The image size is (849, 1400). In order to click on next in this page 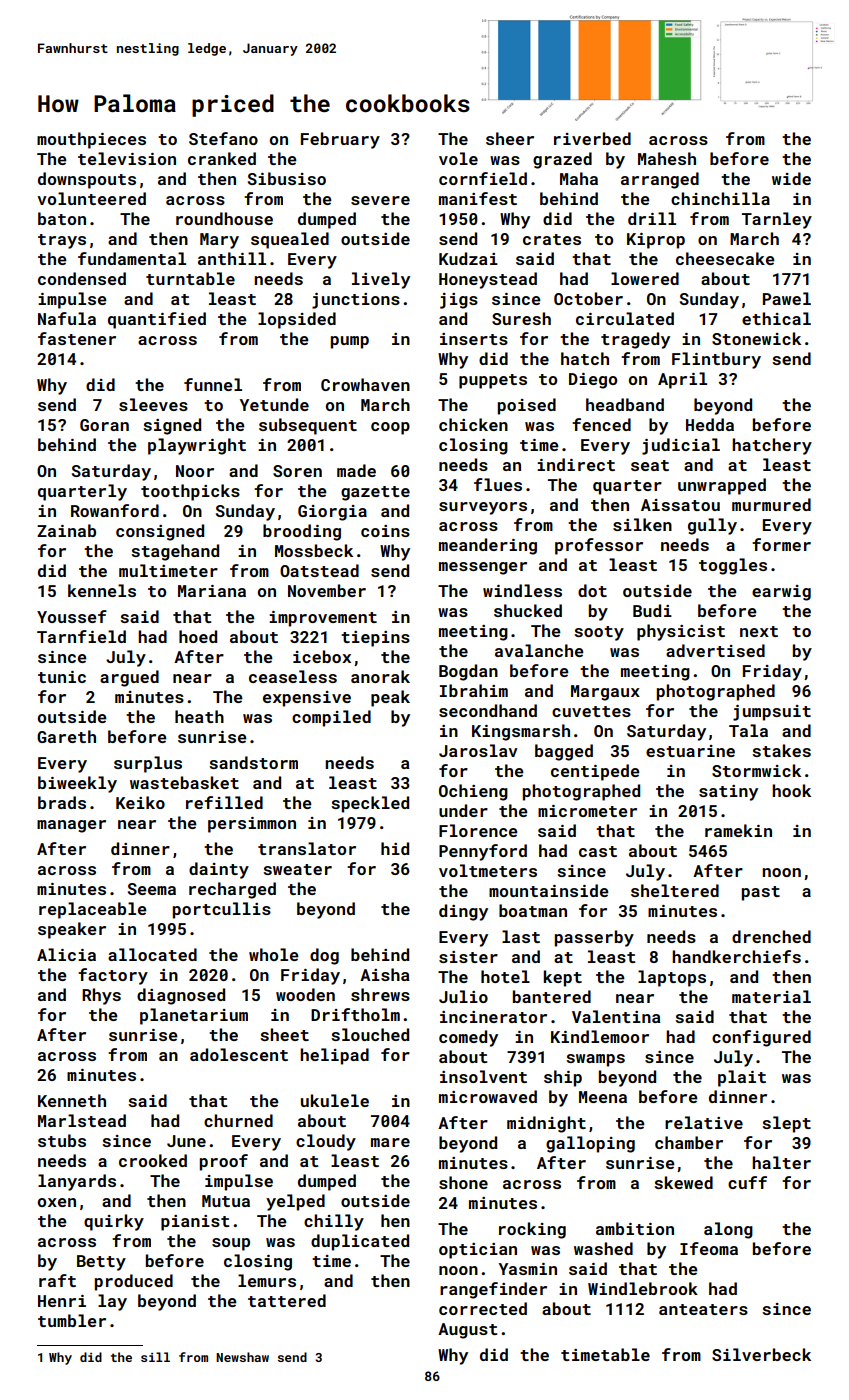, I will do `click(759, 631)`.
